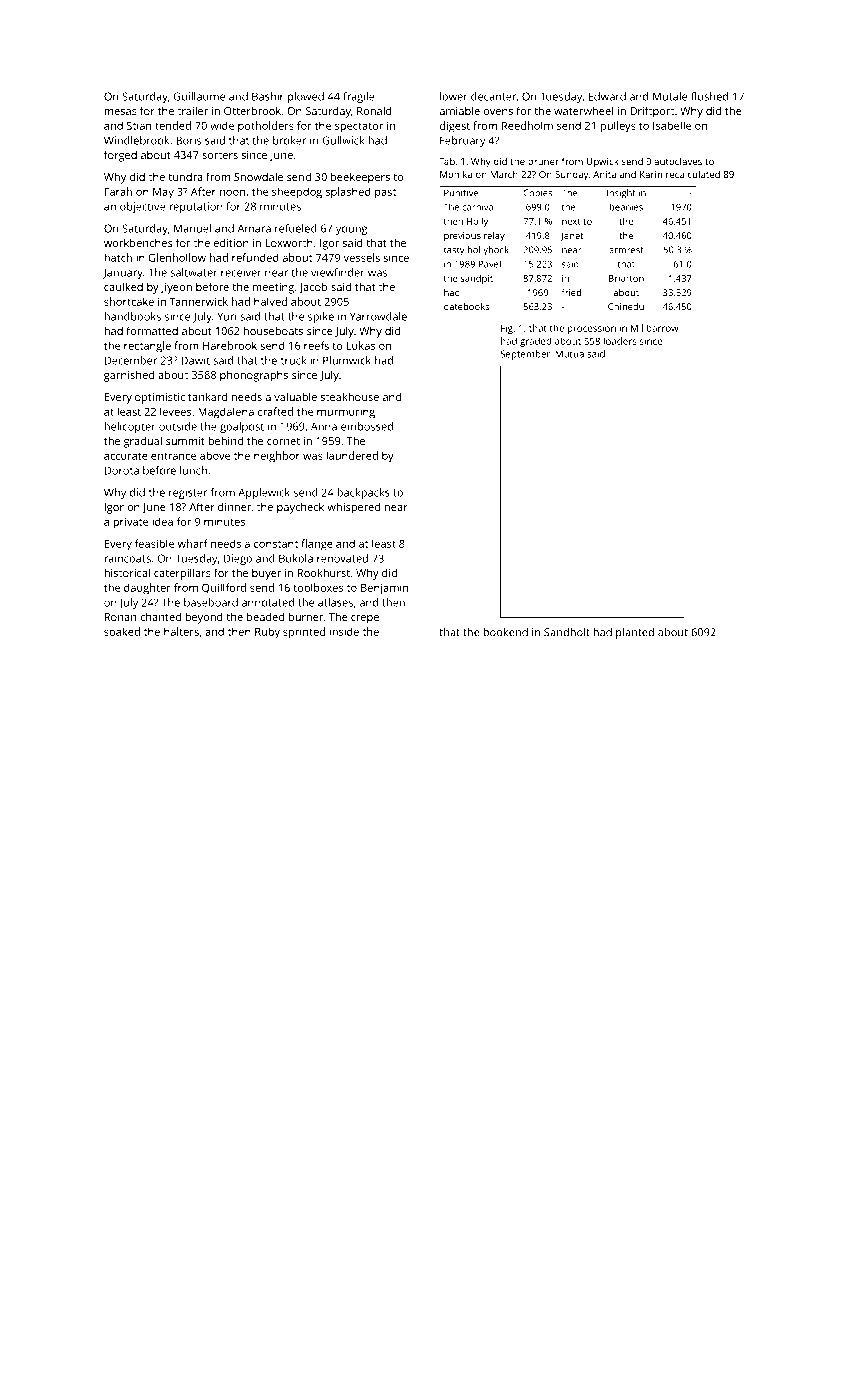  I want to click on buyer, so click(267, 574).
